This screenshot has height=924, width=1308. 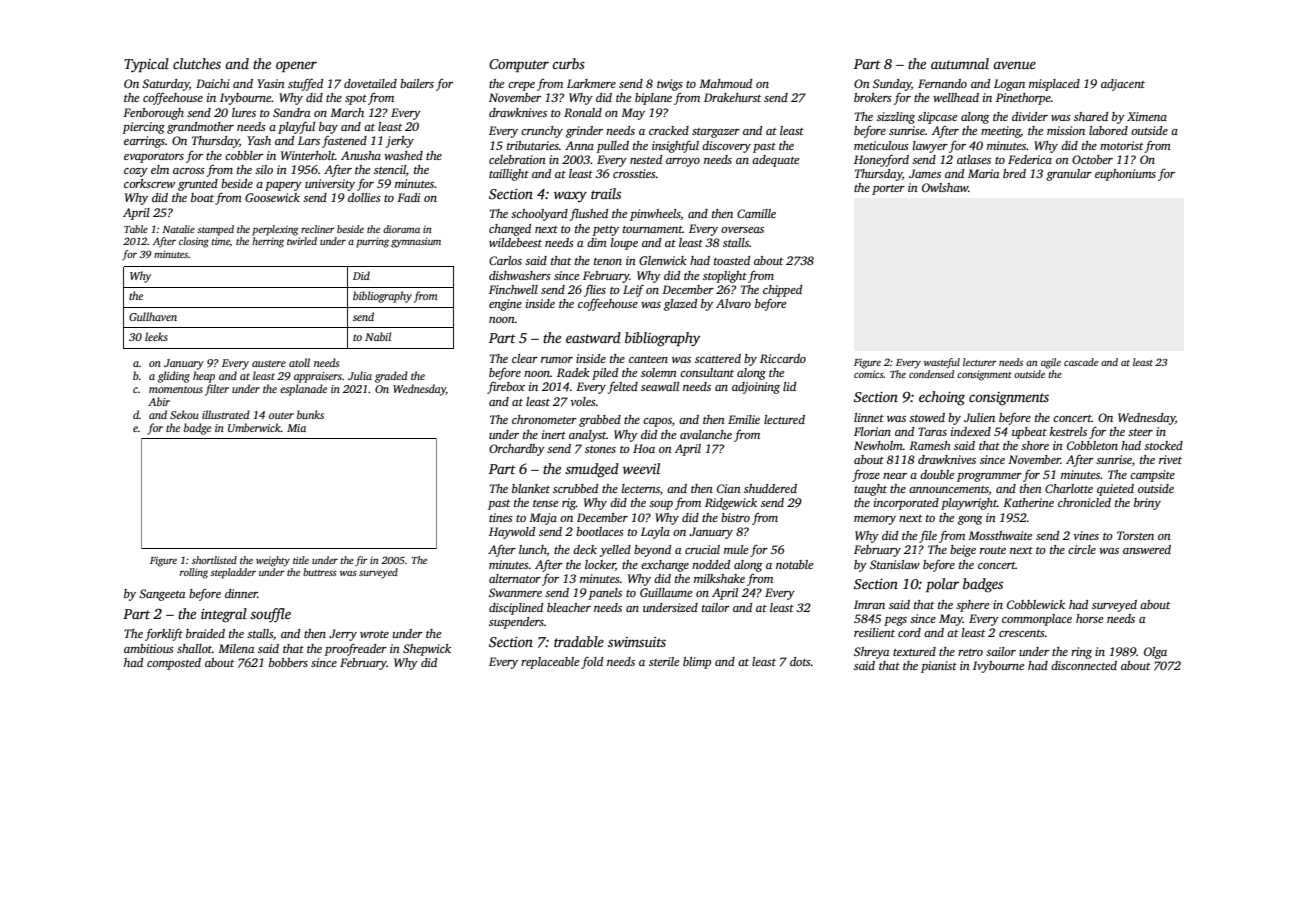 I want to click on mule, so click(x=736, y=549).
